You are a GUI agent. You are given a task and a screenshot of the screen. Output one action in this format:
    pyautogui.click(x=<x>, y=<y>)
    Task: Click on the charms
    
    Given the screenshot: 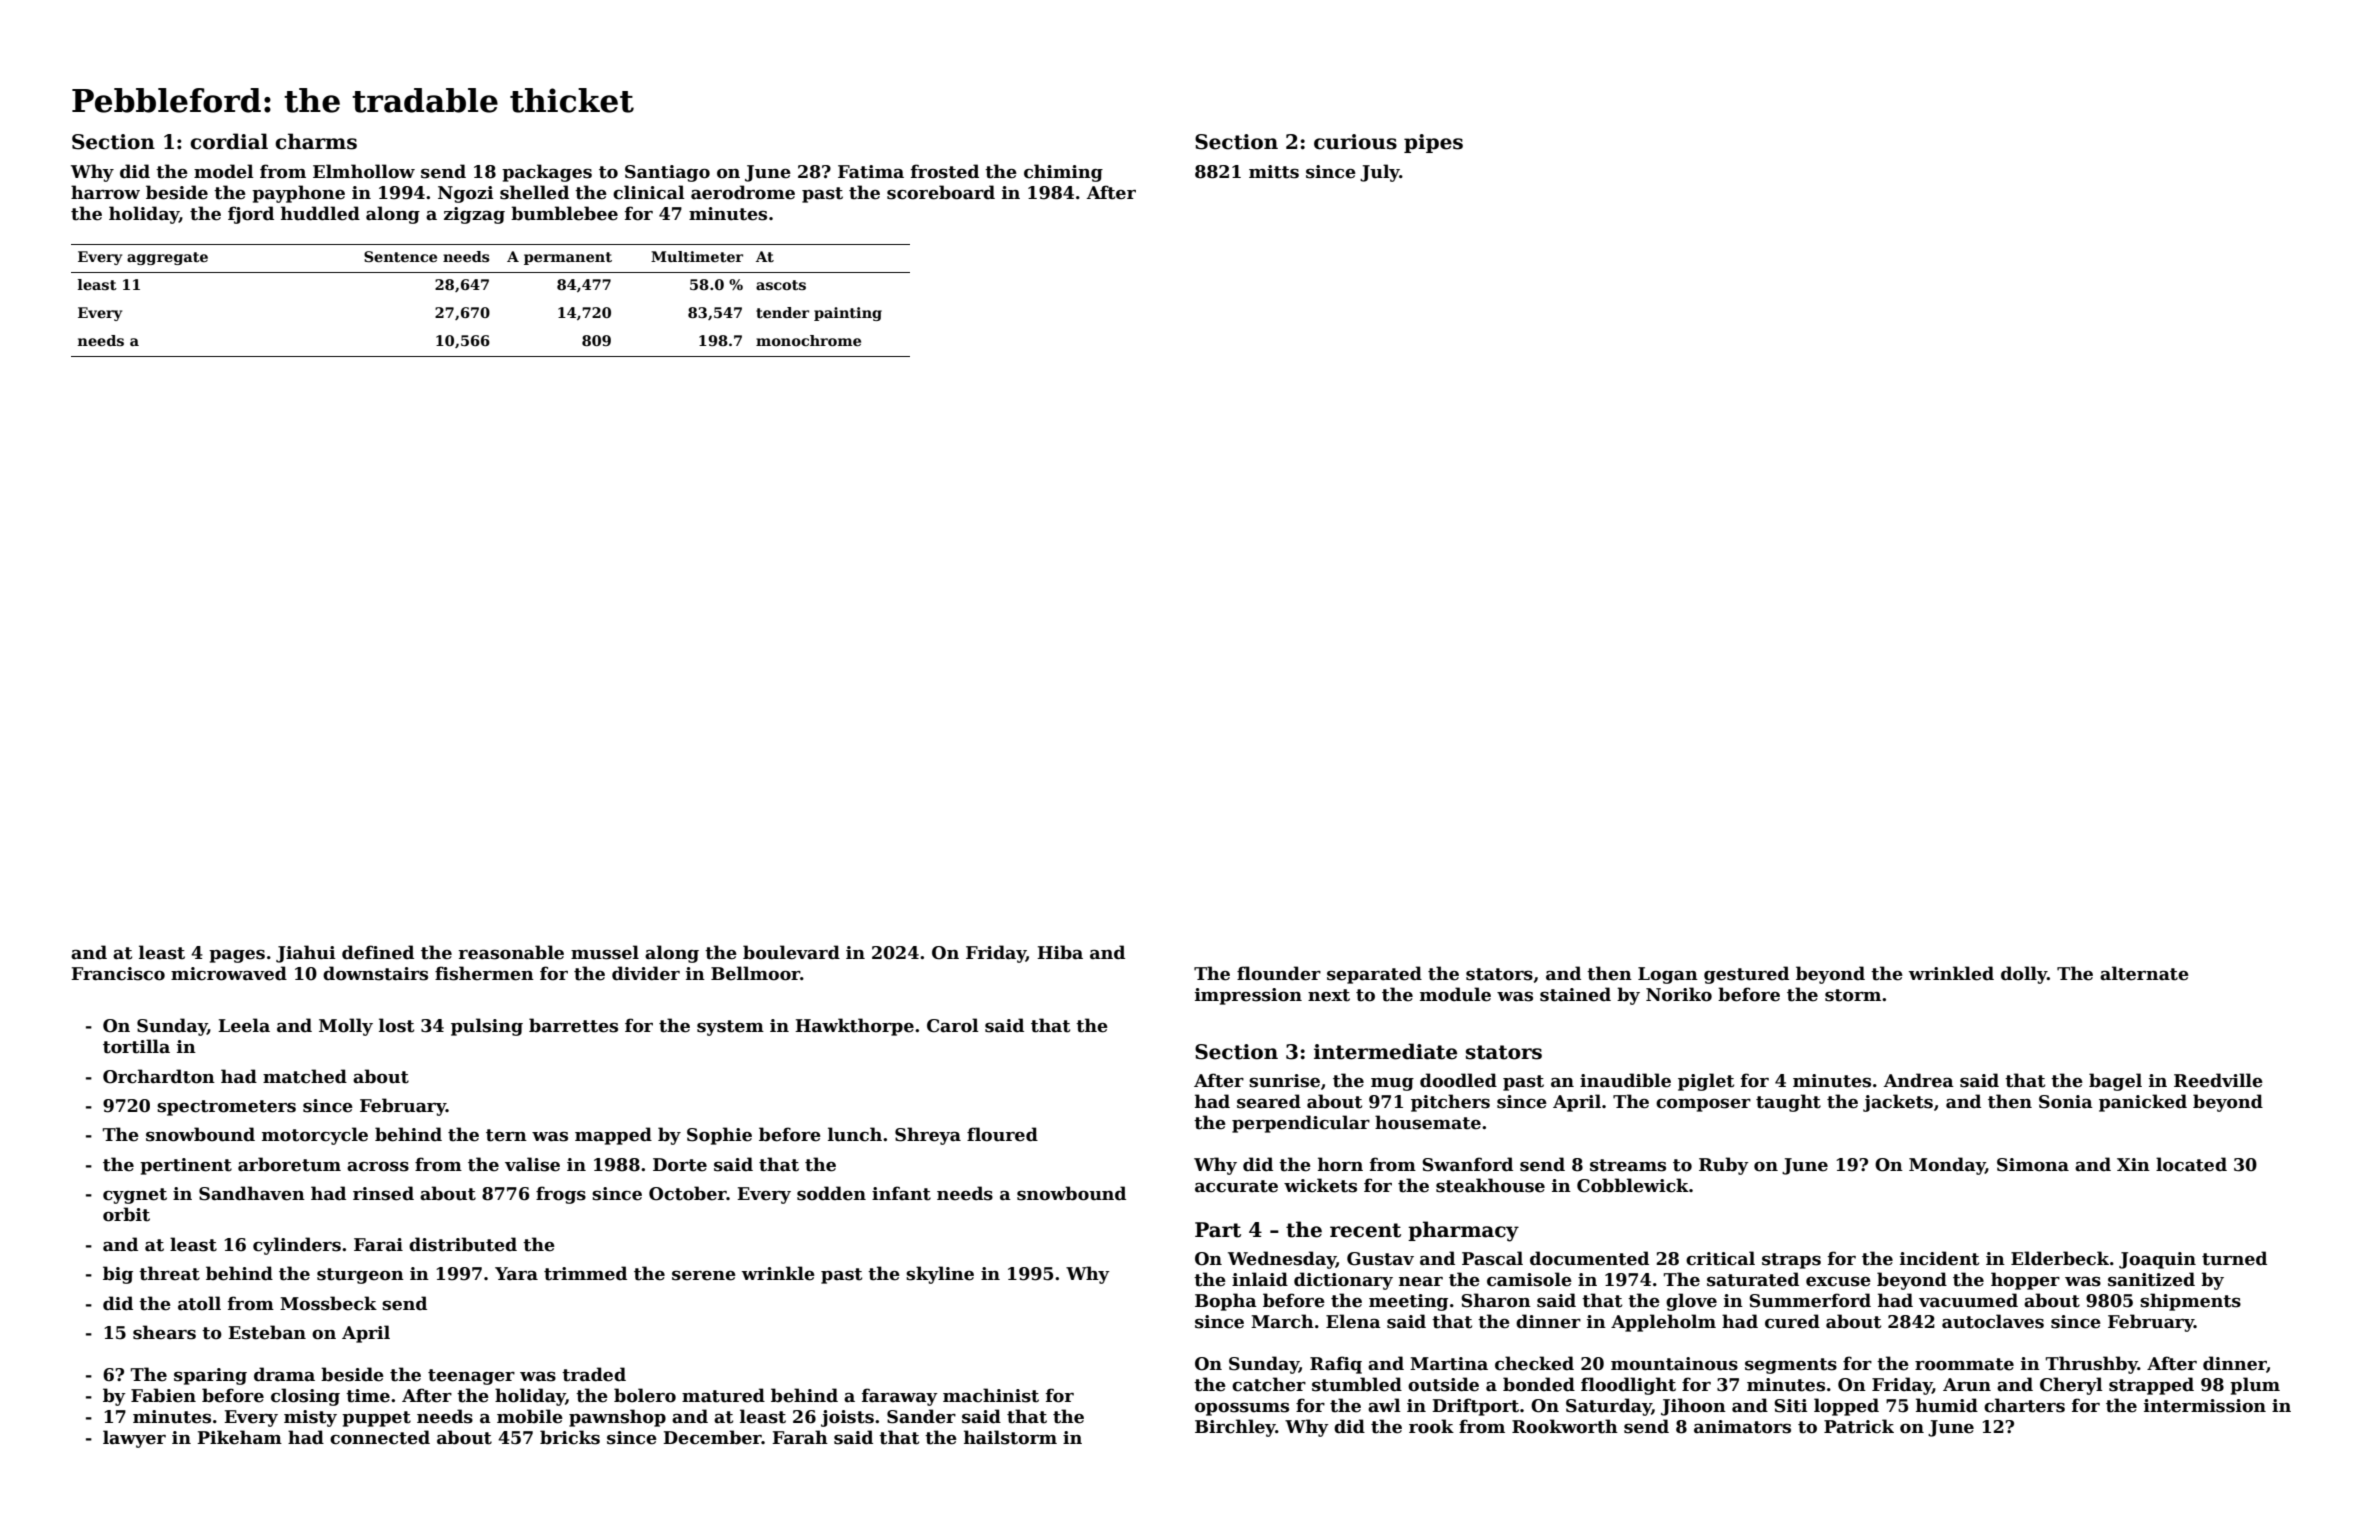 What is the action you would take?
    pyautogui.click(x=316, y=141)
